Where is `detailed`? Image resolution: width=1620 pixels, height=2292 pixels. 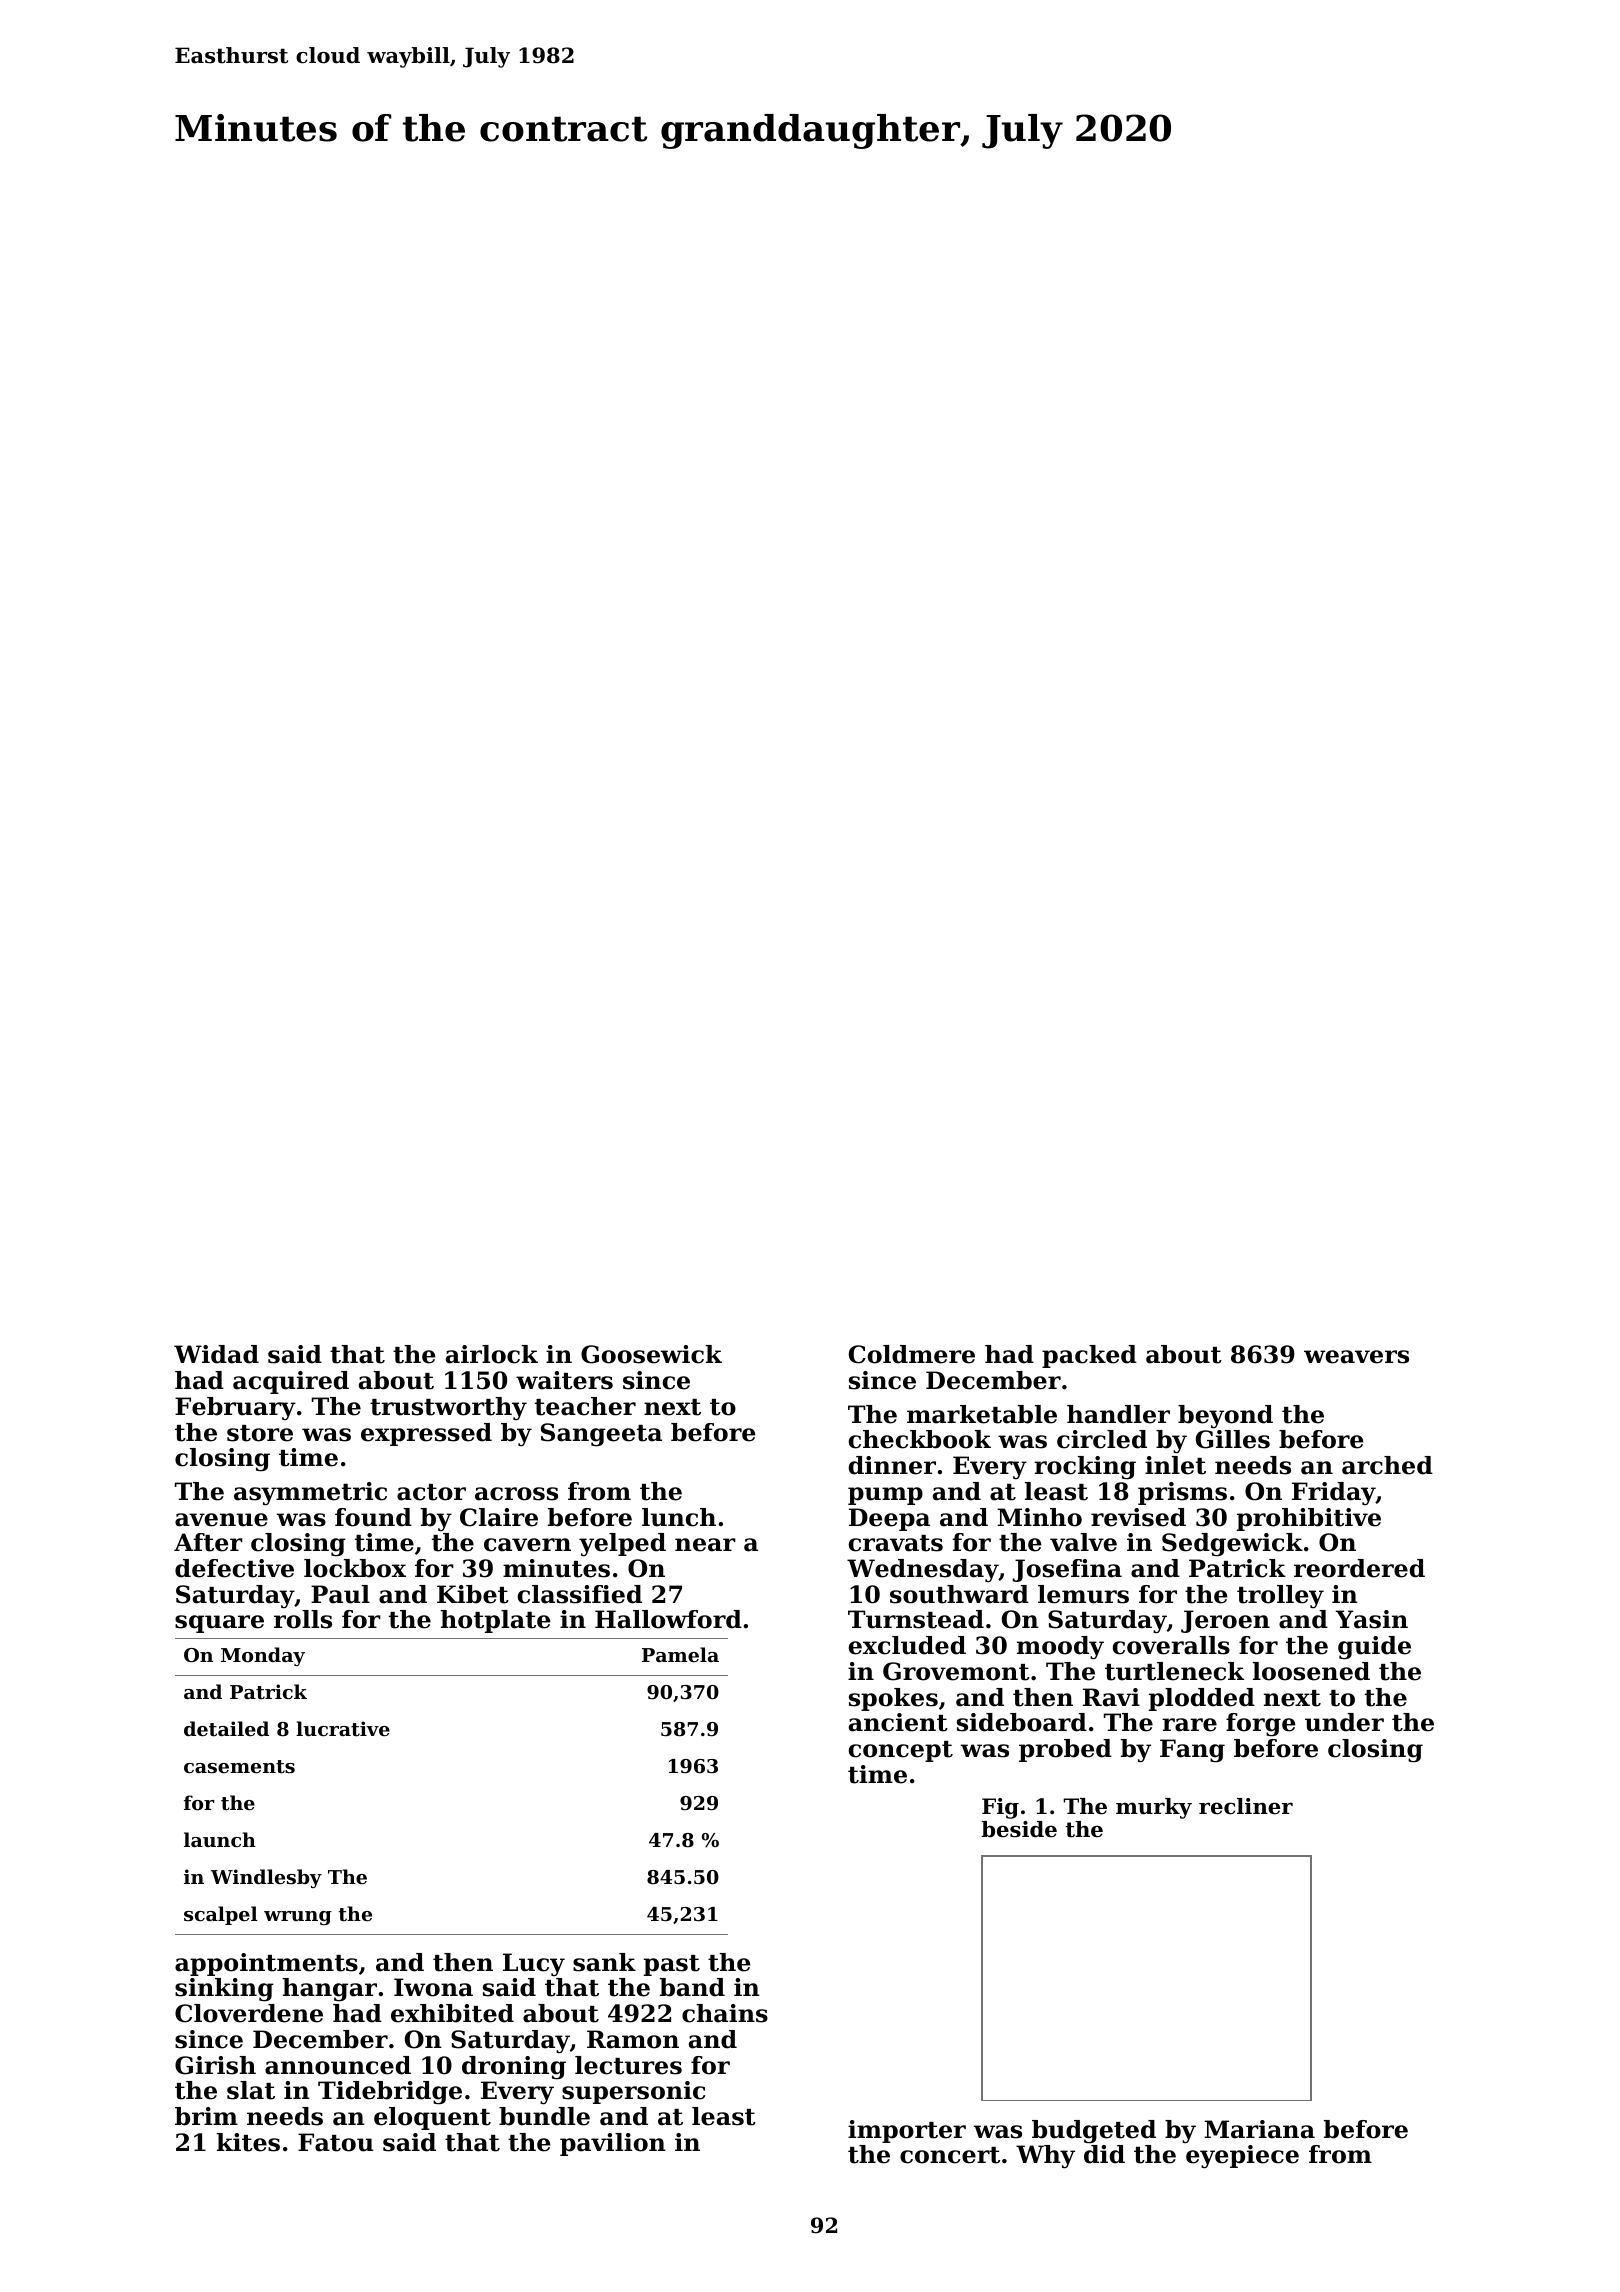 detailed is located at coordinates (226, 1729).
